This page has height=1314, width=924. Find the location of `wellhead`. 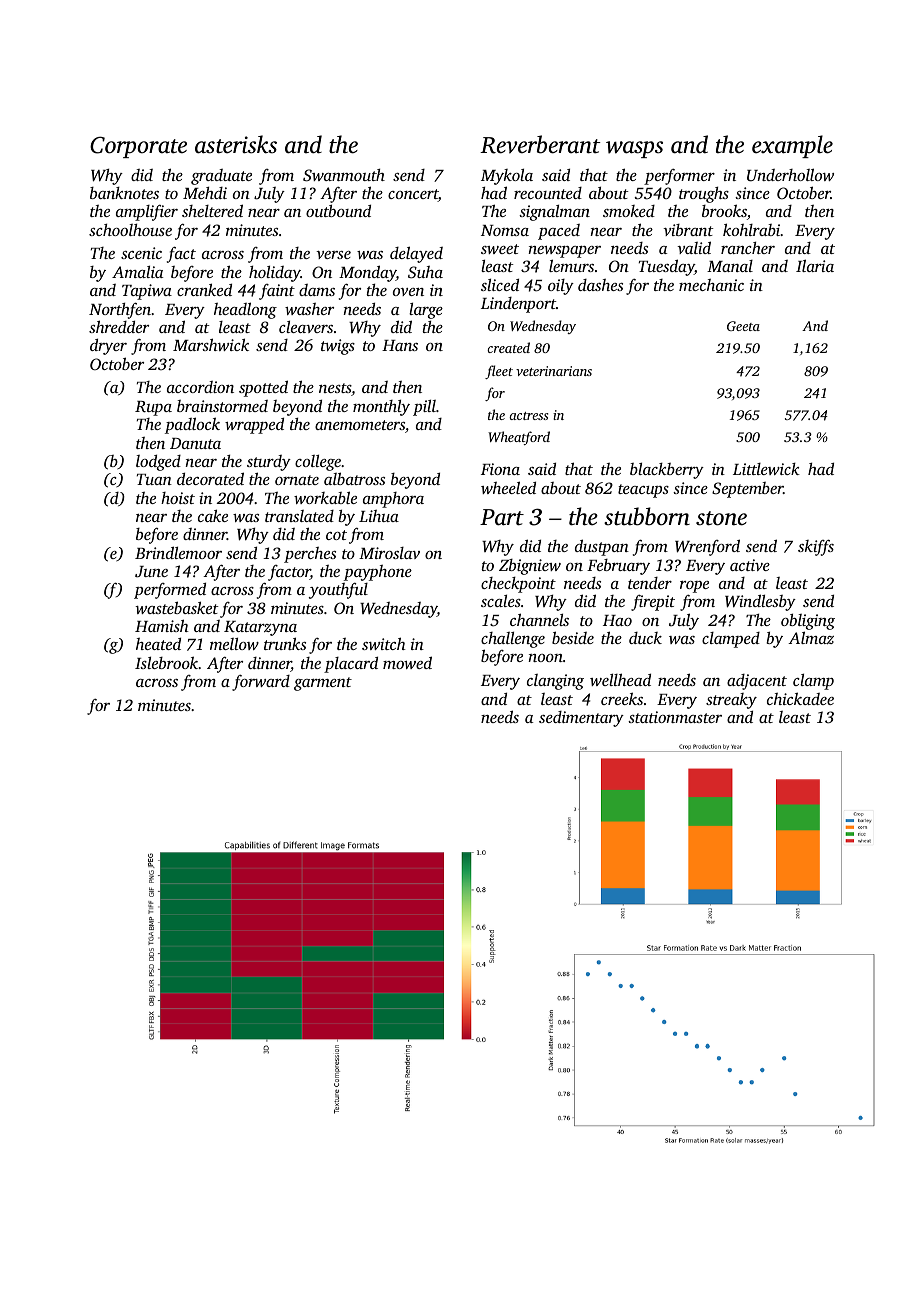

wellhead is located at coordinates (620, 679).
